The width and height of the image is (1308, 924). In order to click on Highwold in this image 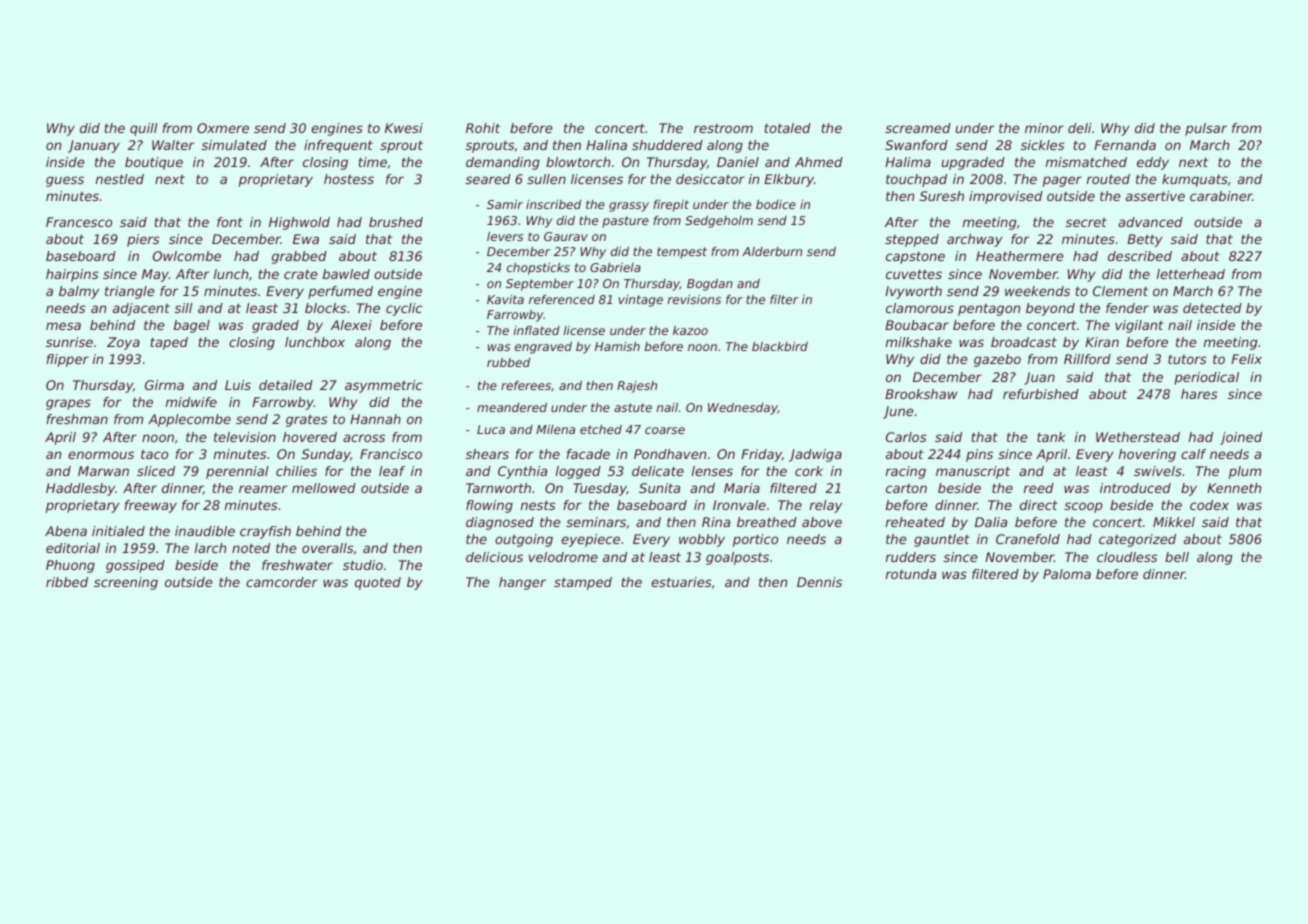, I will do `click(299, 223)`.
